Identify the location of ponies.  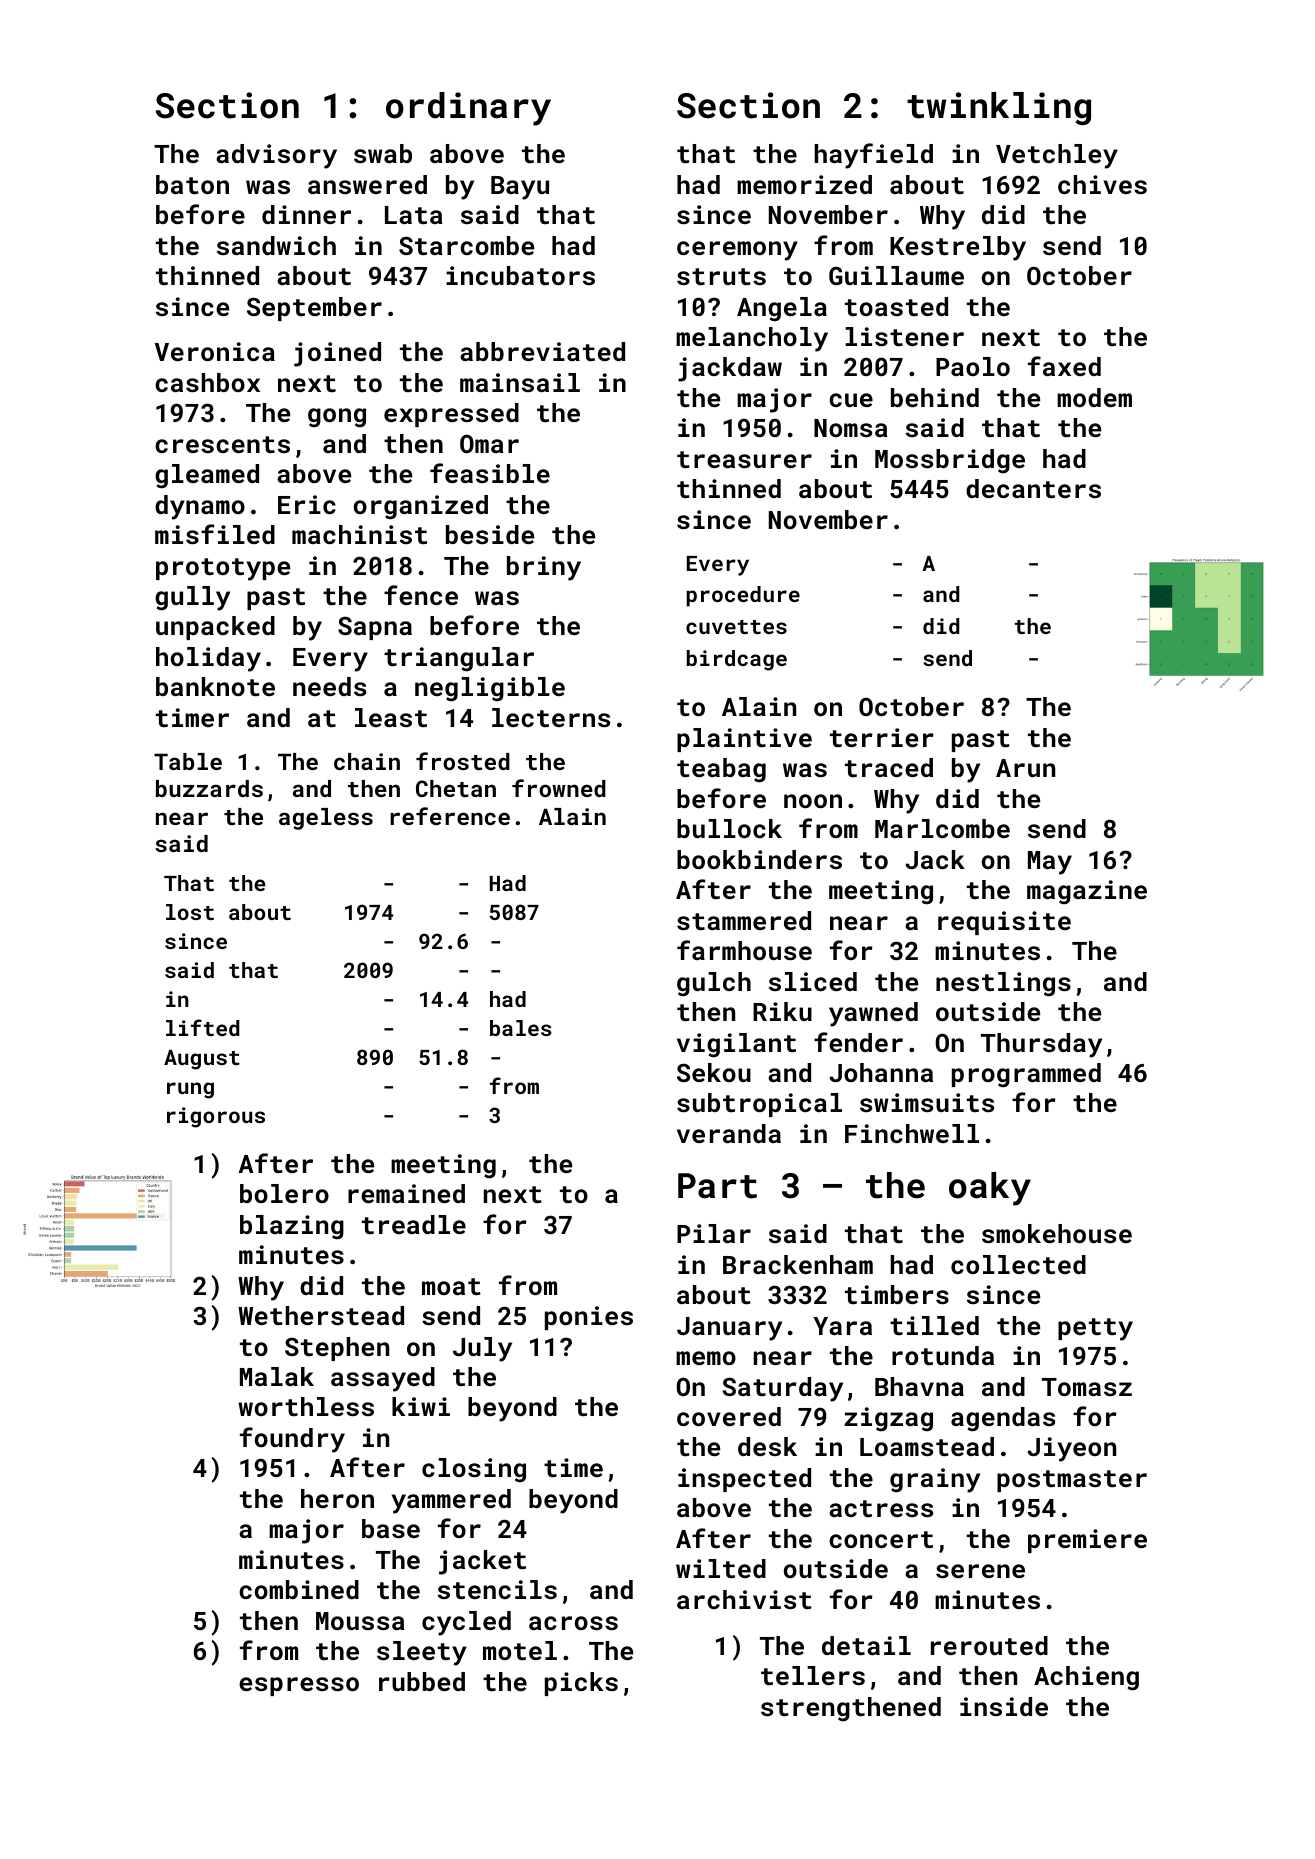
(589, 1318).
